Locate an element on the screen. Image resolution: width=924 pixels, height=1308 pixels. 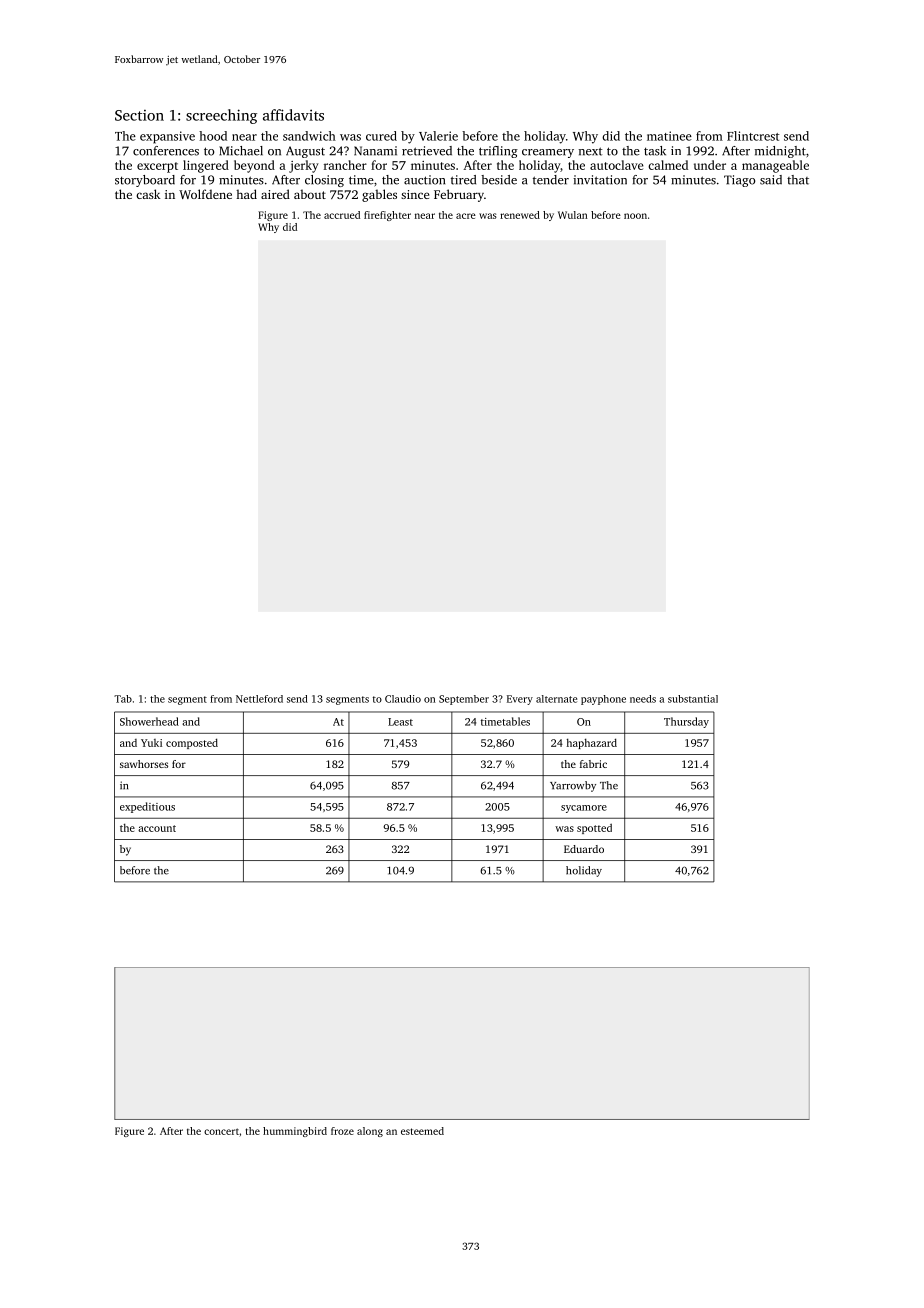
account is located at coordinates (157, 828).
